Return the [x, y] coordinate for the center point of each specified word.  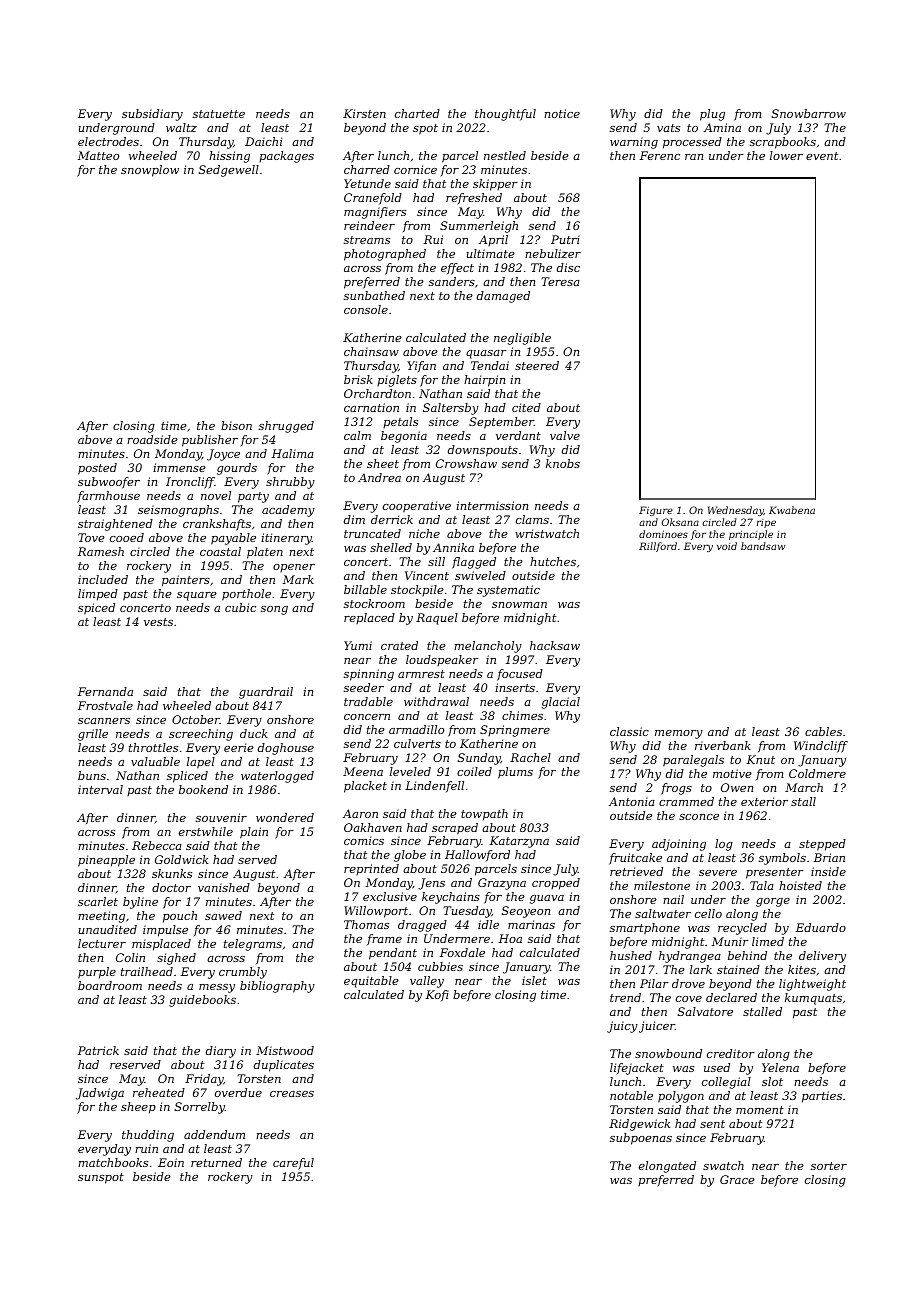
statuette [219, 114]
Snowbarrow [809, 113]
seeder [364, 687]
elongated [667, 1167]
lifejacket [637, 1069]
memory [679, 734]
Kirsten [364, 113]
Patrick [98, 1050]
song [274, 610]
